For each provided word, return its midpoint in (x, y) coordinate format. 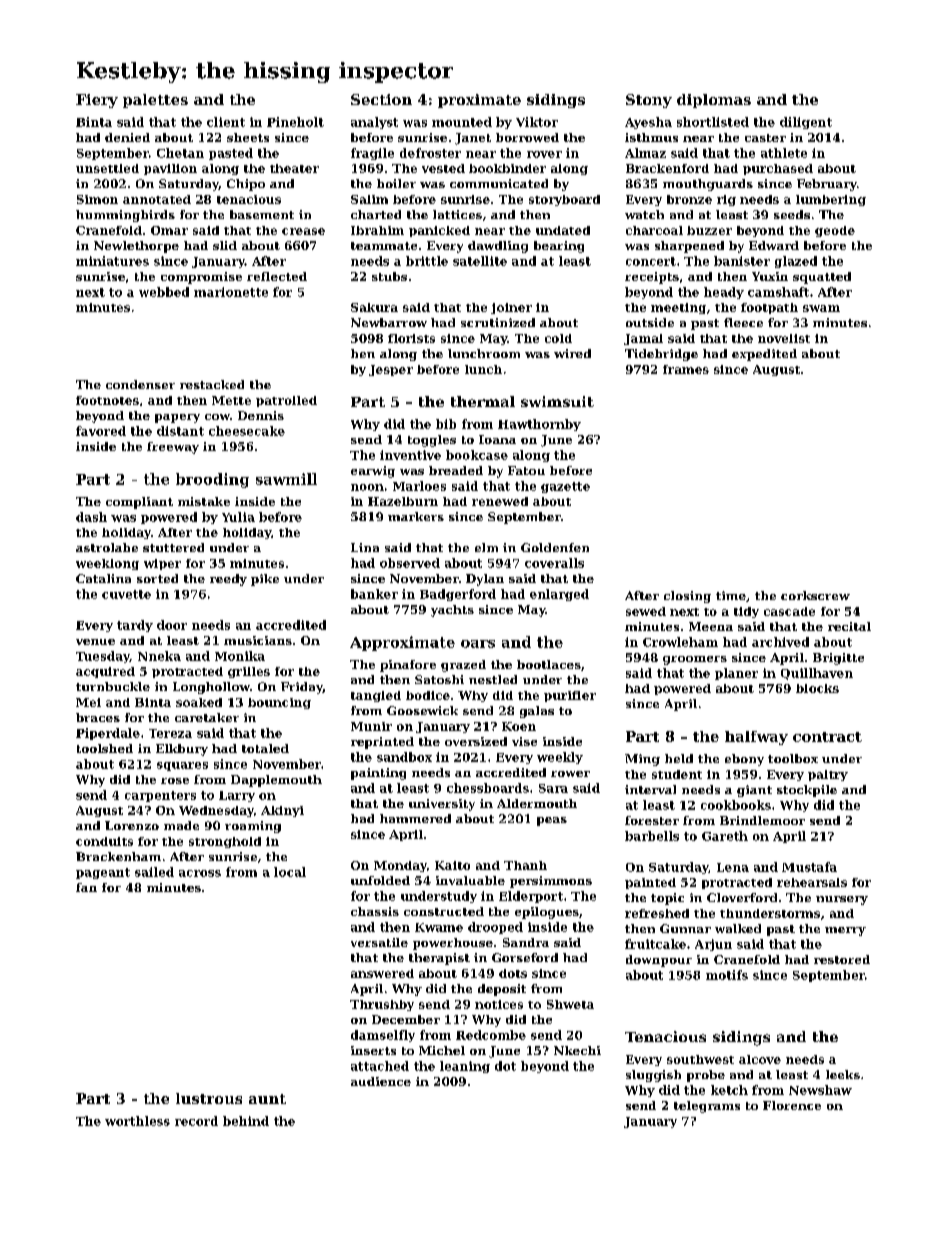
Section (381, 99)
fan (86, 887)
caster (765, 138)
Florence (792, 1105)
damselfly (383, 1036)
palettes (155, 101)
